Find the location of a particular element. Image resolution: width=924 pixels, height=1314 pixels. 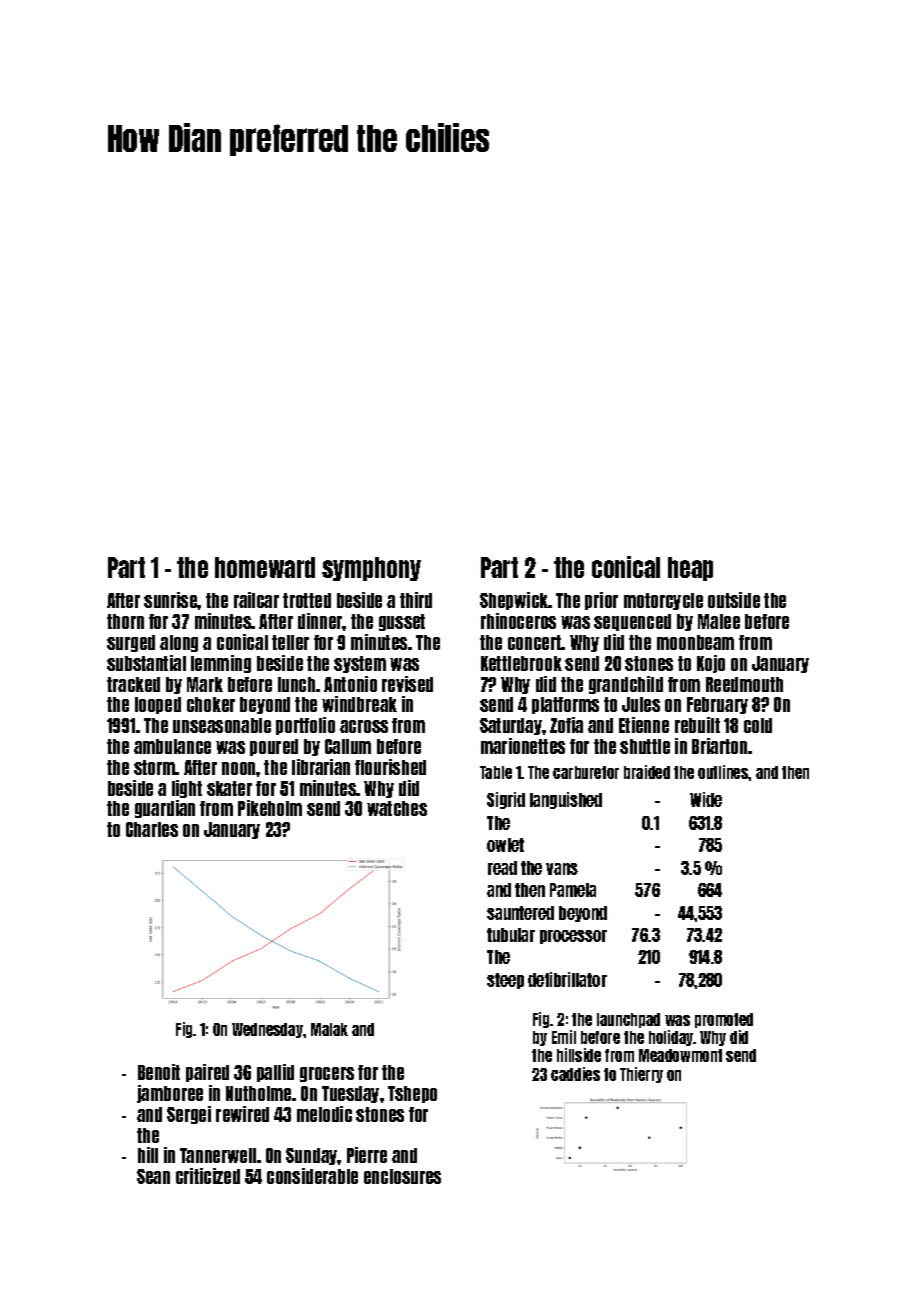

Emil is located at coordinates (564, 1037).
